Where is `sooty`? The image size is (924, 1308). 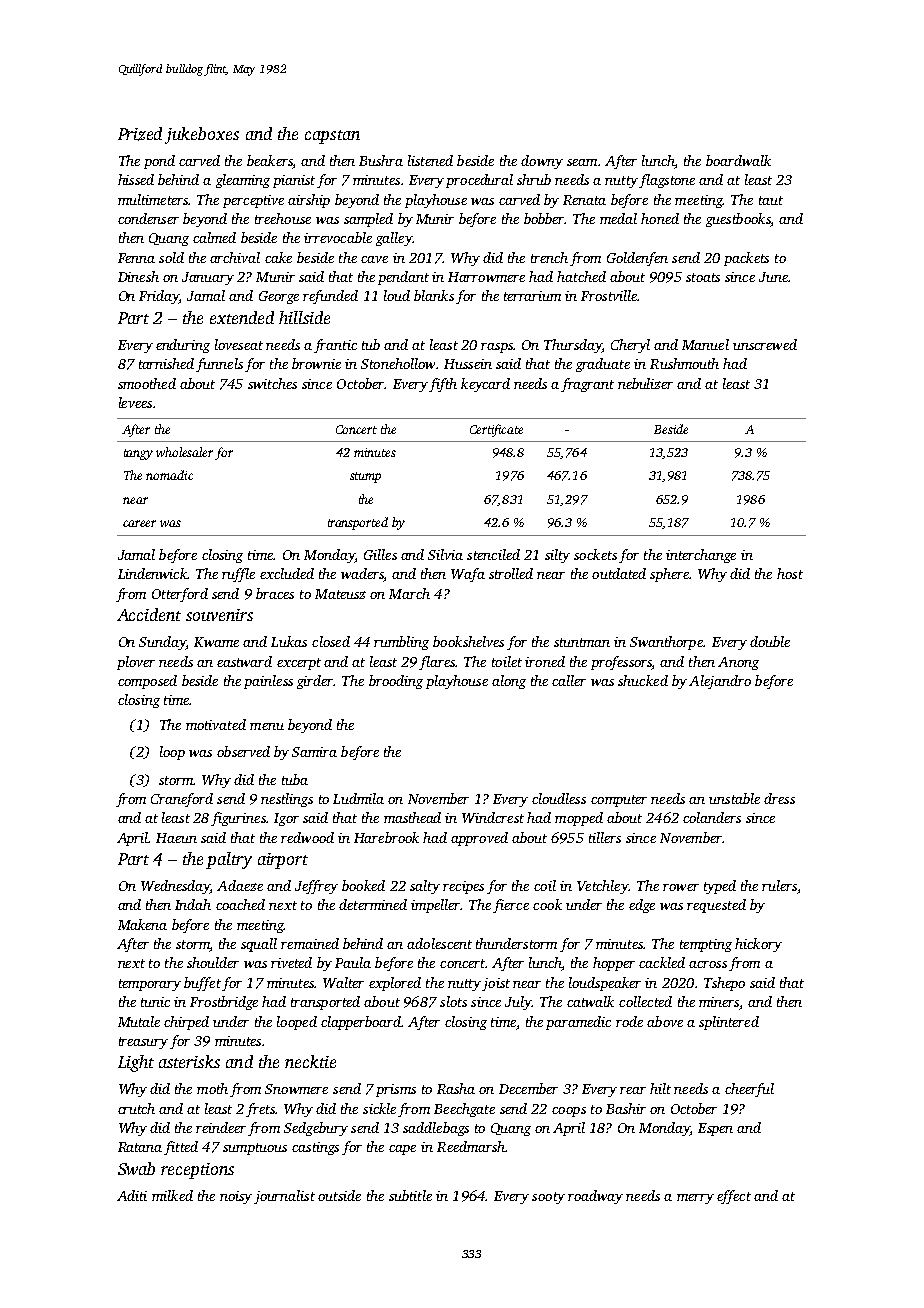 sooty is located at coordinates (548, 1198).
